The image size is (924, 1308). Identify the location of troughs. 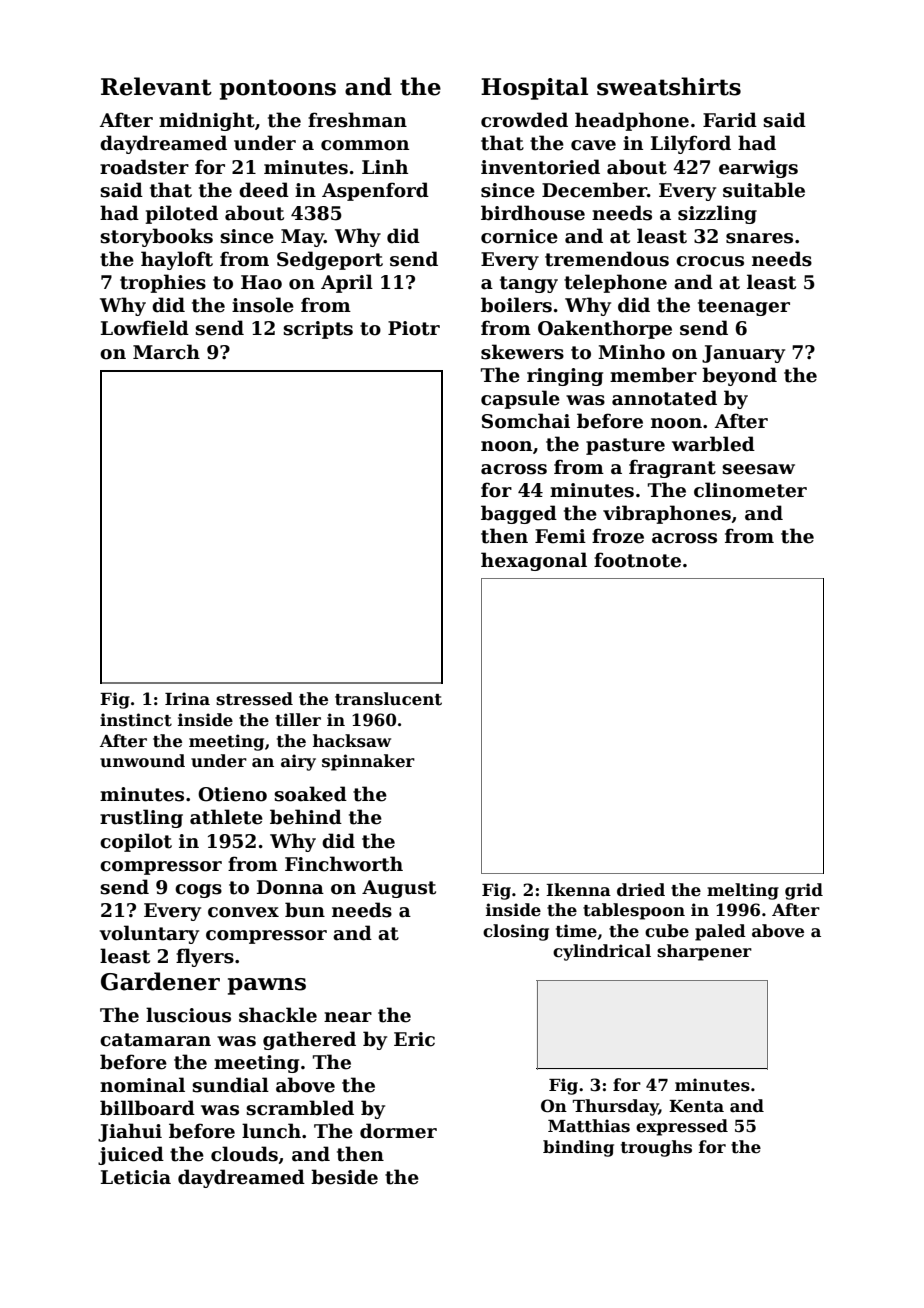
(656, 1148).
